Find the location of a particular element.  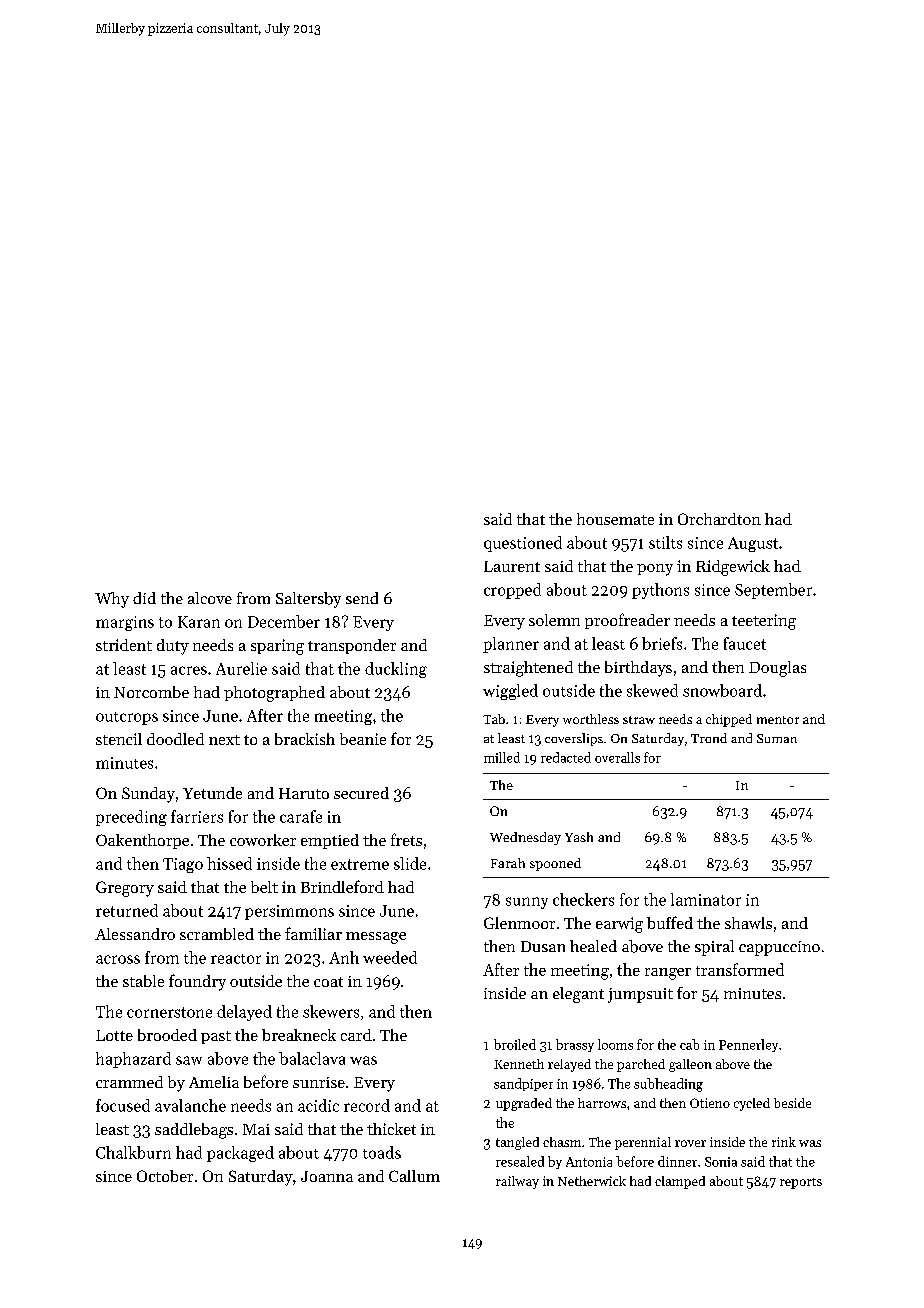

skewed is located at coordinates (652, 690).
